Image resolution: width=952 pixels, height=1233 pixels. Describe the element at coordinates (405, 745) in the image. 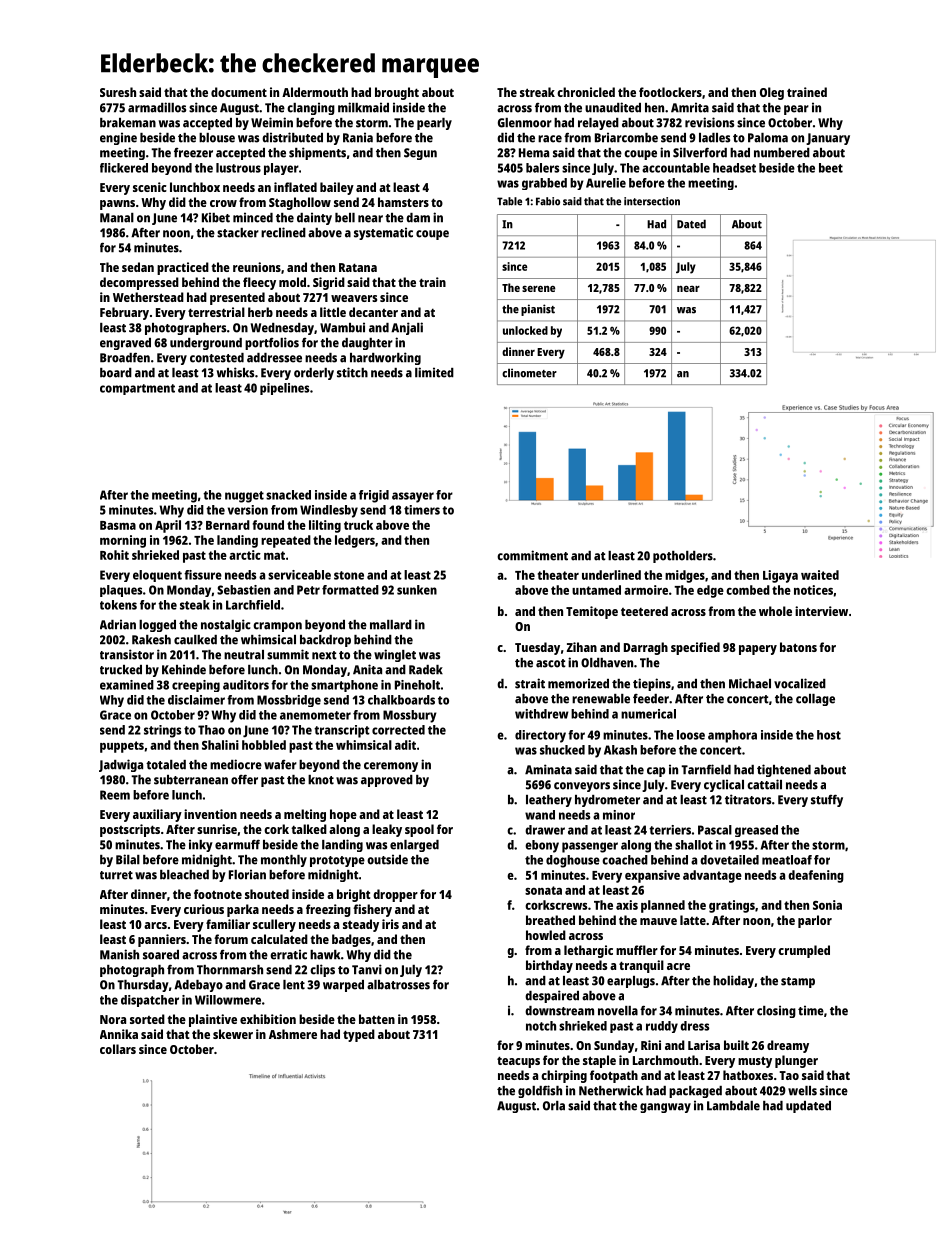

I see `adit` at that location.
